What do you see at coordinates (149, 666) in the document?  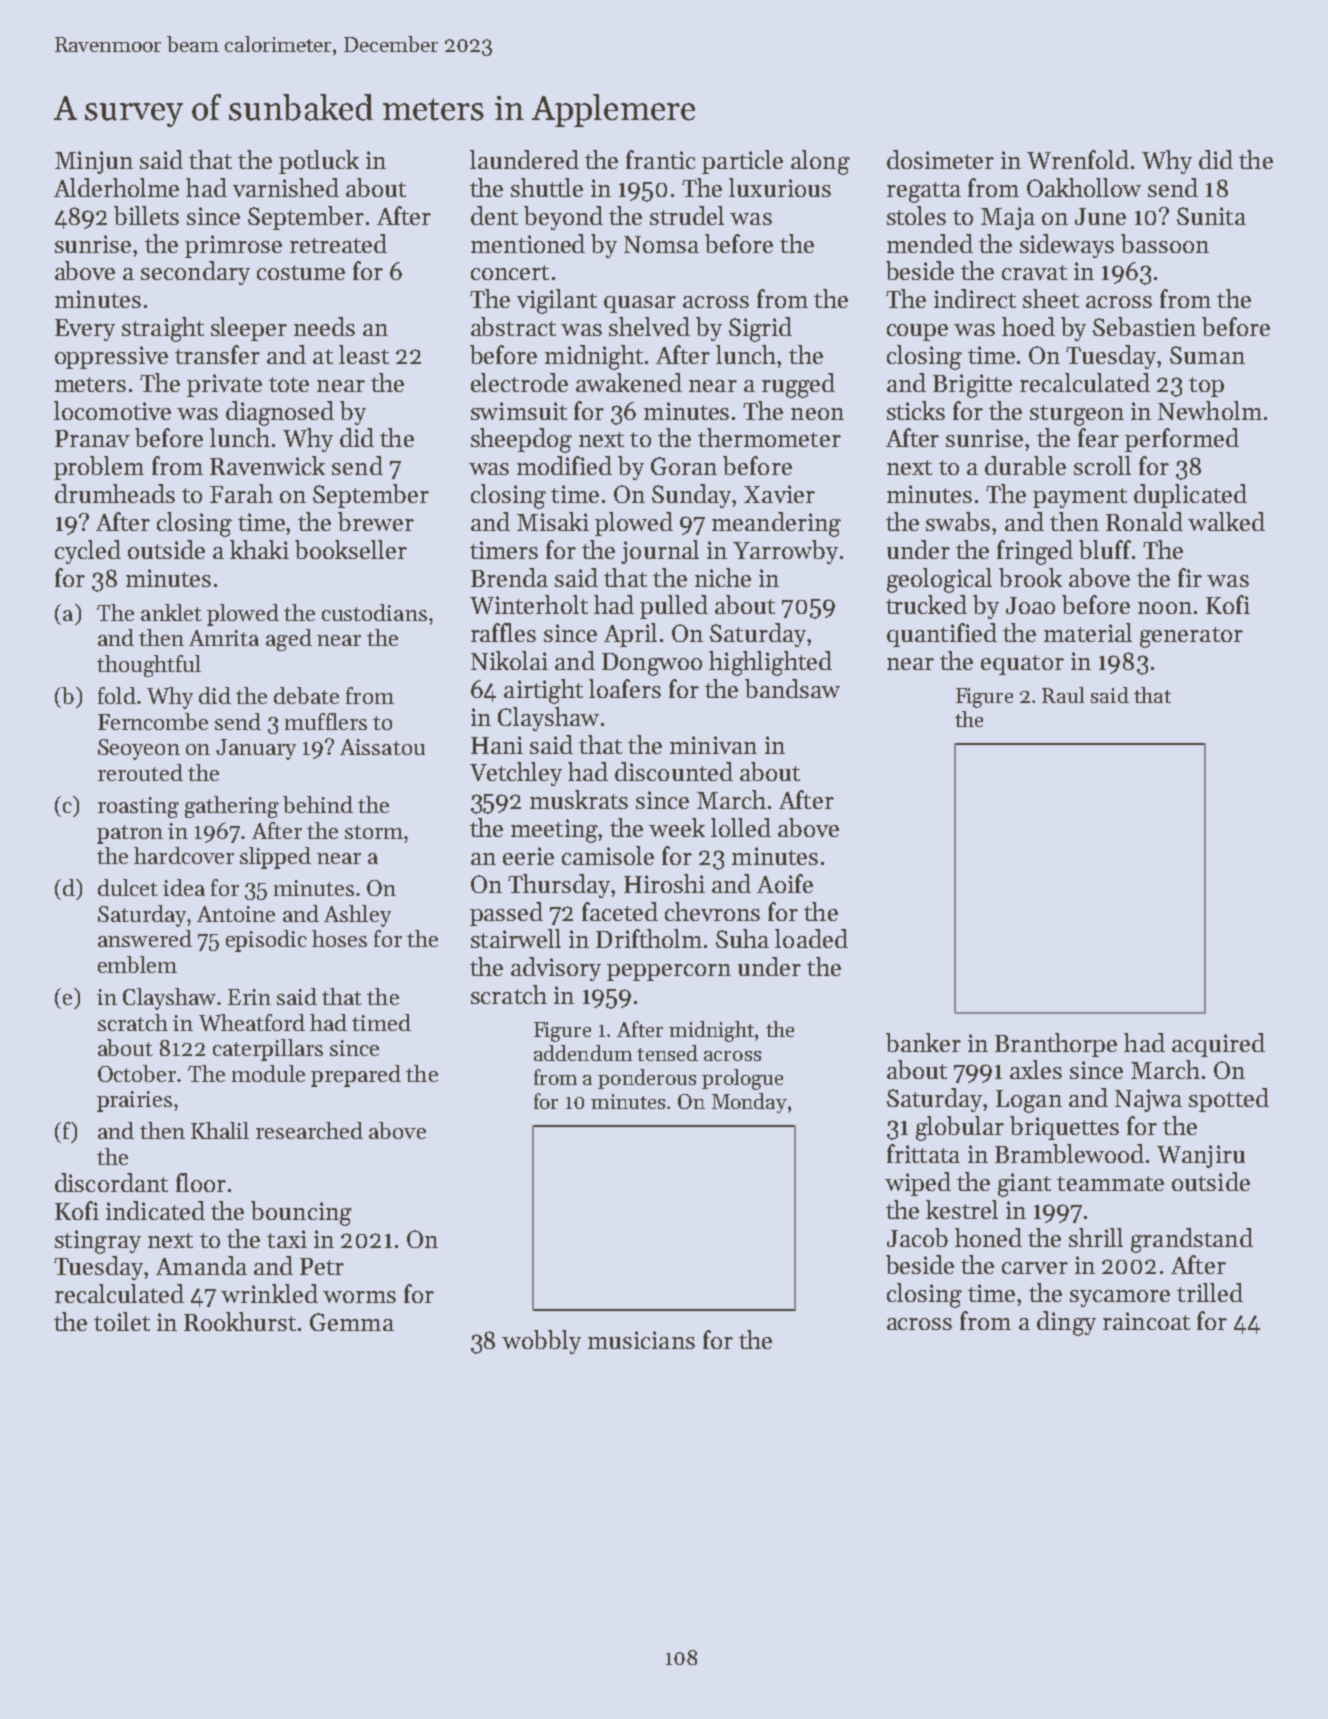 I see `thoughtful` at bounding box center [149, 666].
